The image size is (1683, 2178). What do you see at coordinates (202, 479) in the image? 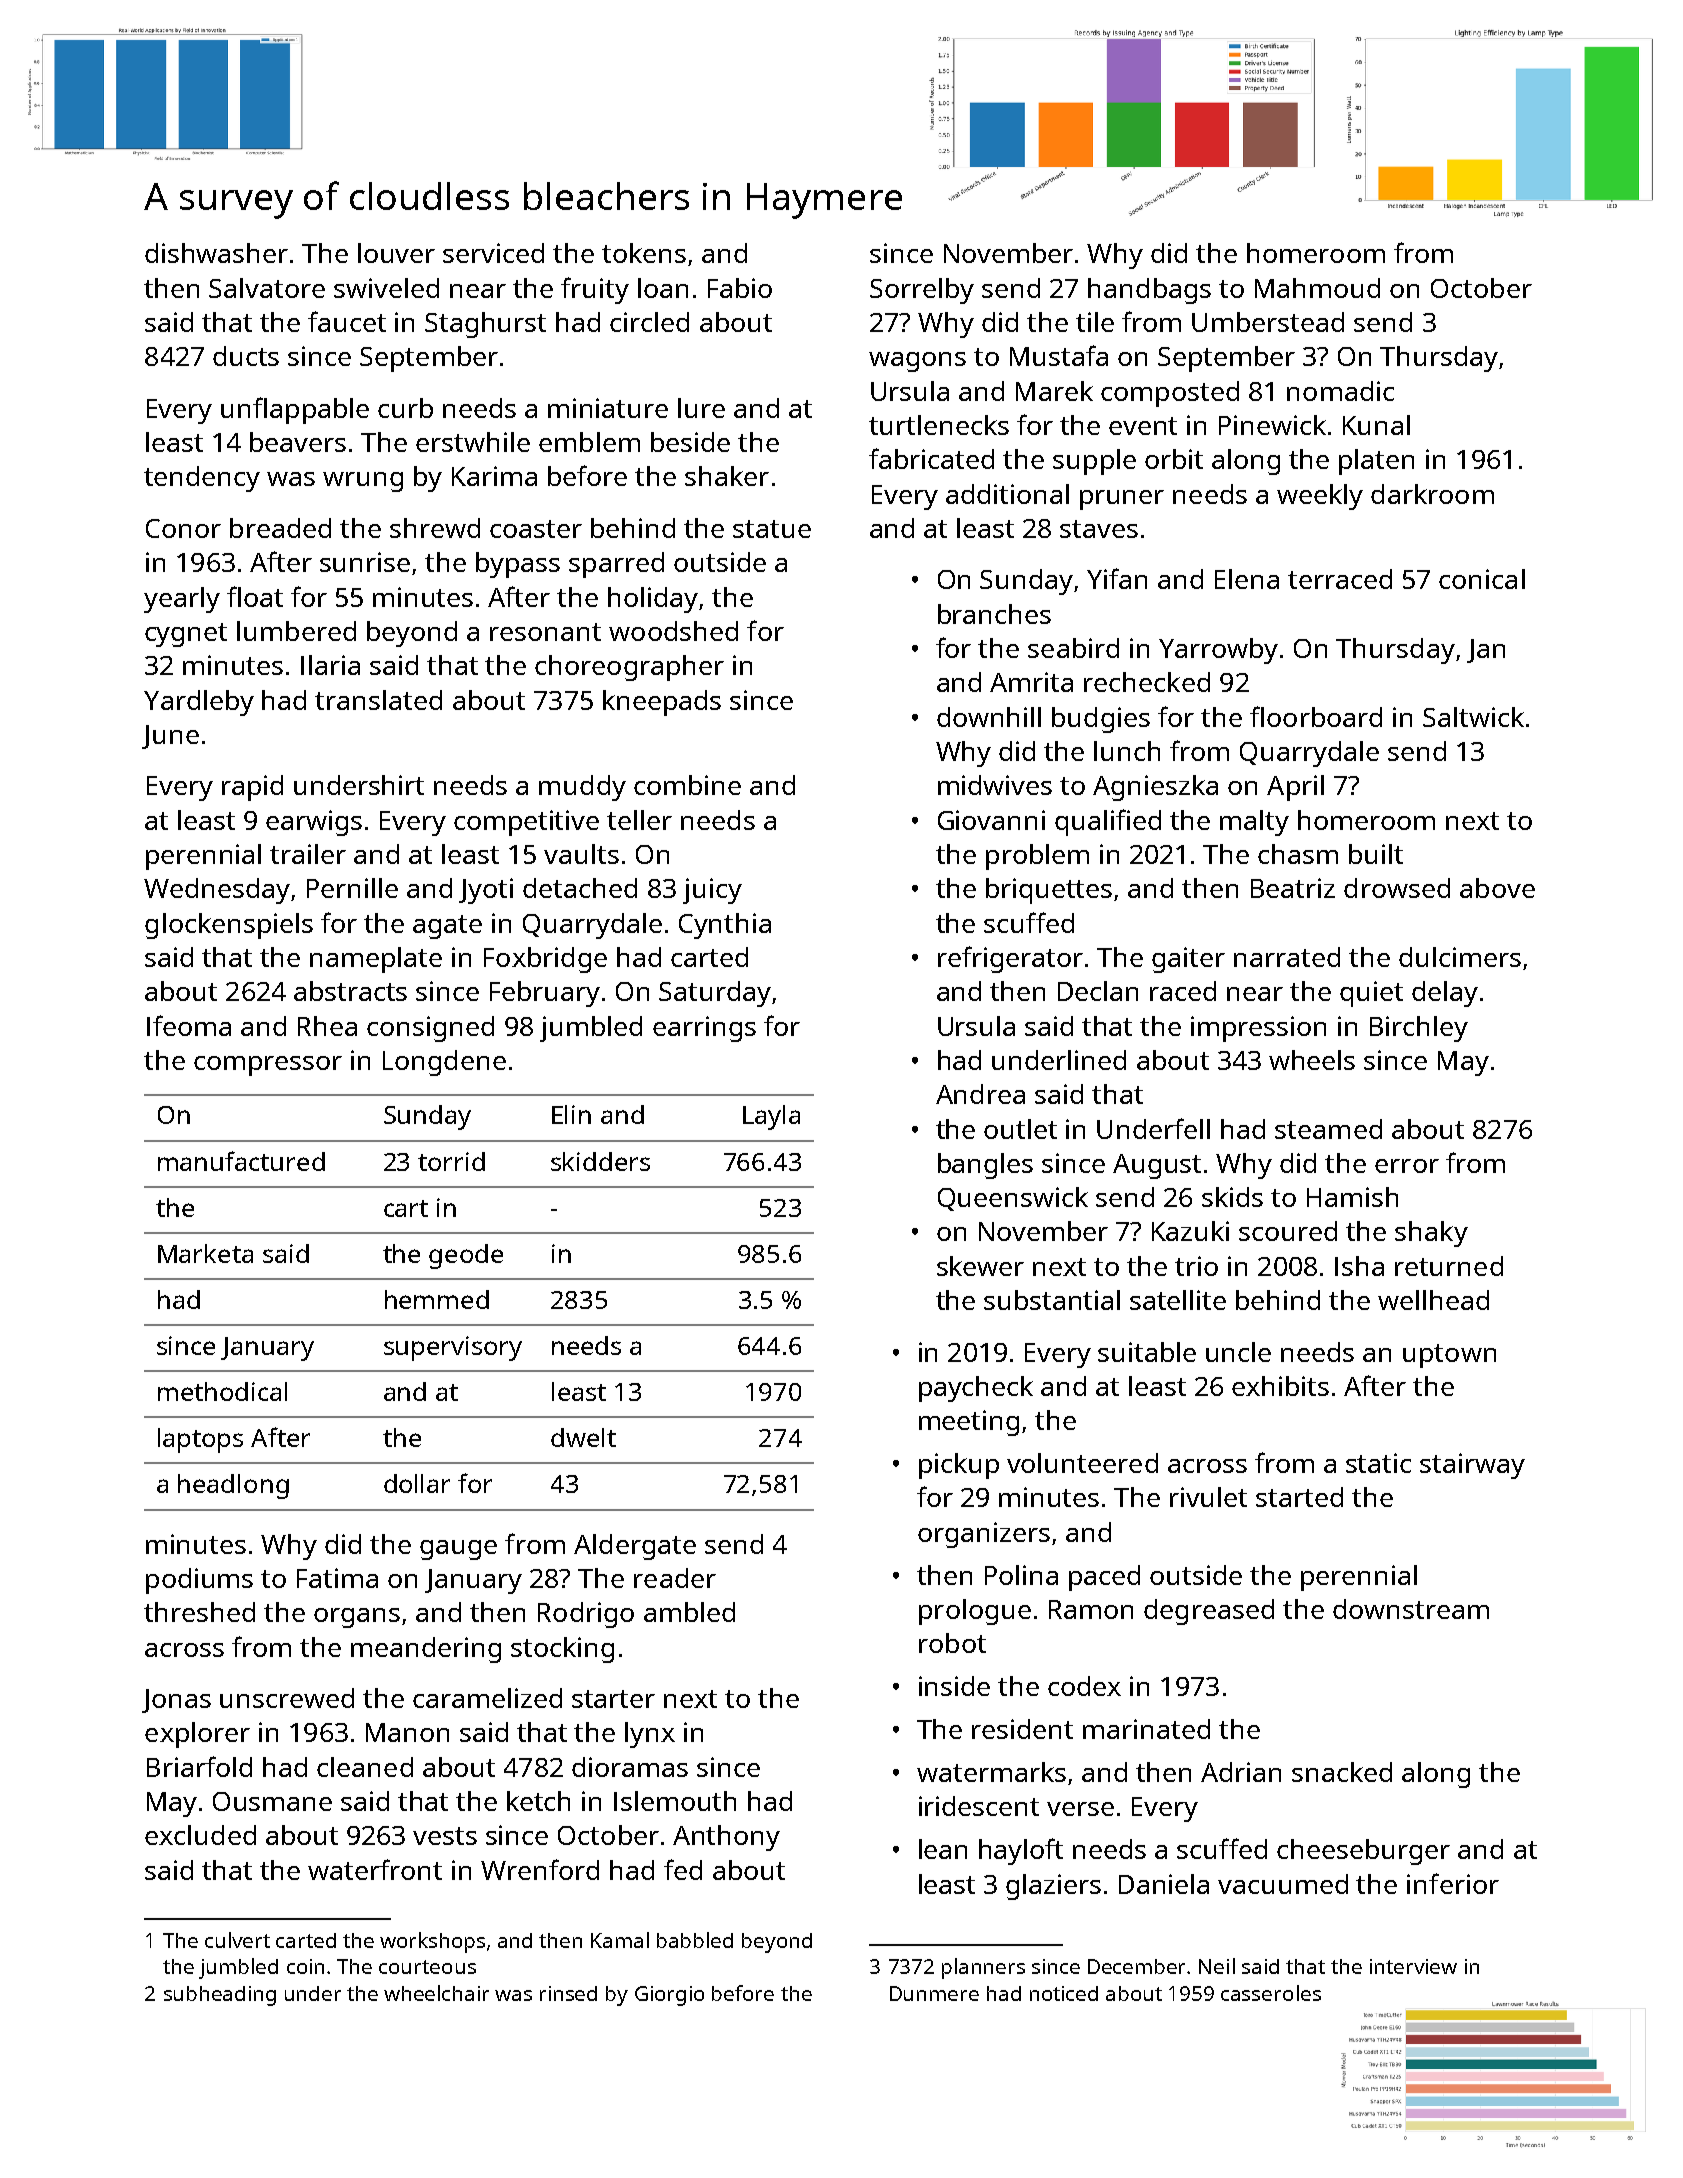
I see `tendency` at bounding box center [202, 479].
